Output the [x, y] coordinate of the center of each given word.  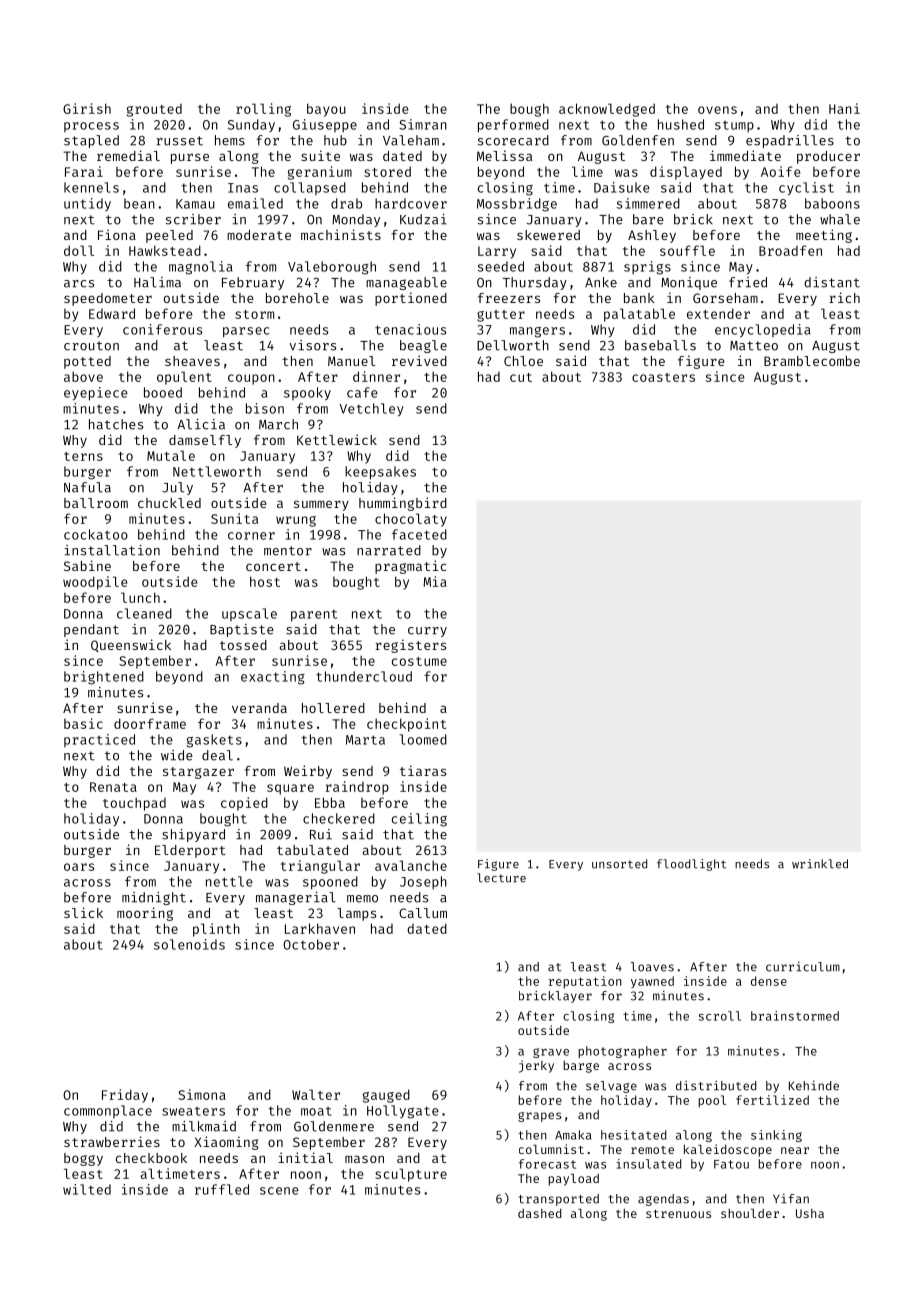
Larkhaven [320, 928]
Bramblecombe [812, 361]
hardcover [411, 203]
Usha [810, 1213]
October [311, 944]
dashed [540, 1213]
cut [521, 377]
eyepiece [96, 394]
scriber [193, 219]
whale [840, 219]
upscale [249, 614]
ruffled [222, 1189]
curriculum [803, 966]
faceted [419, 534]
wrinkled [820, 864]
